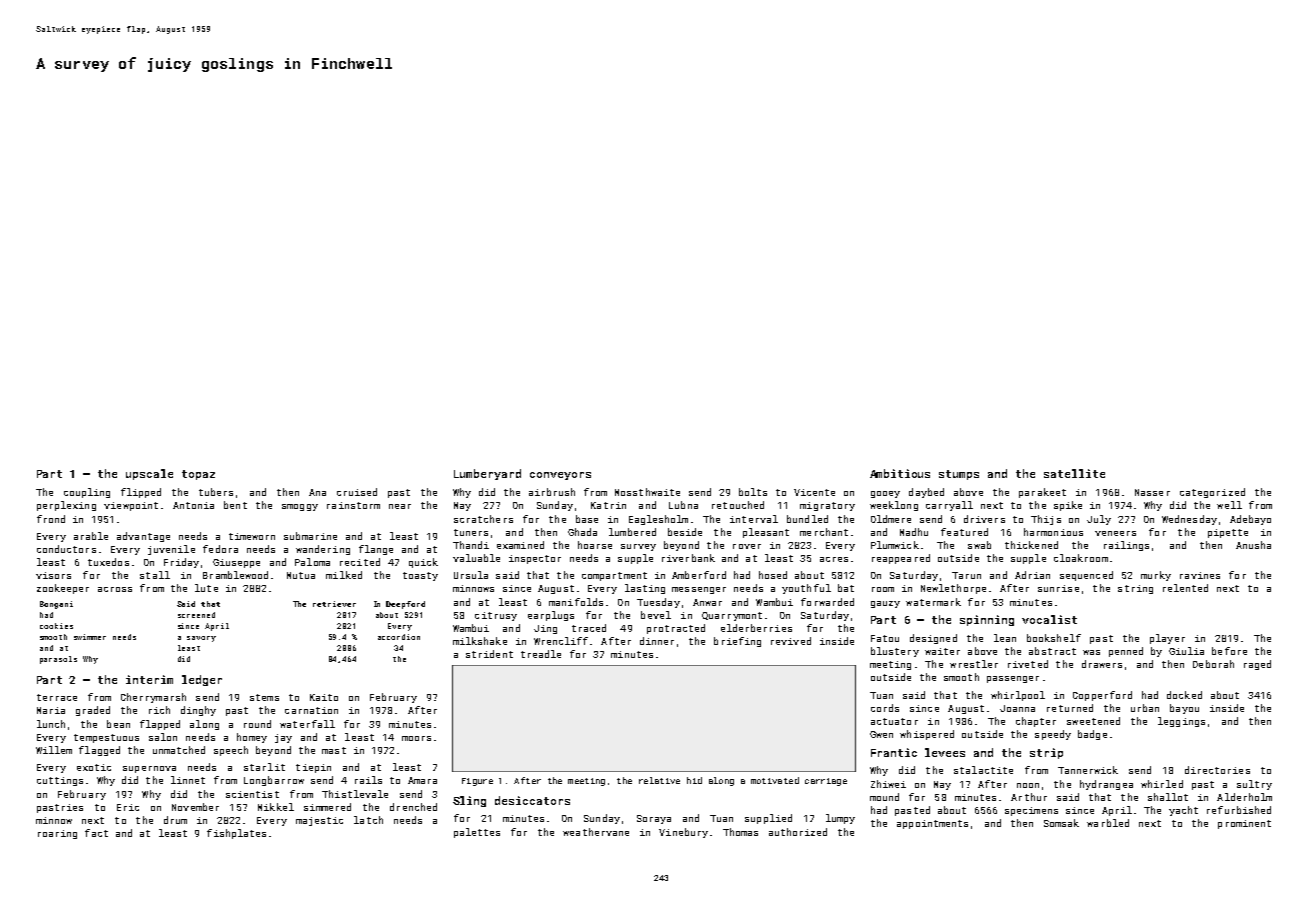  I want to click on fact, so click(96, 833).
